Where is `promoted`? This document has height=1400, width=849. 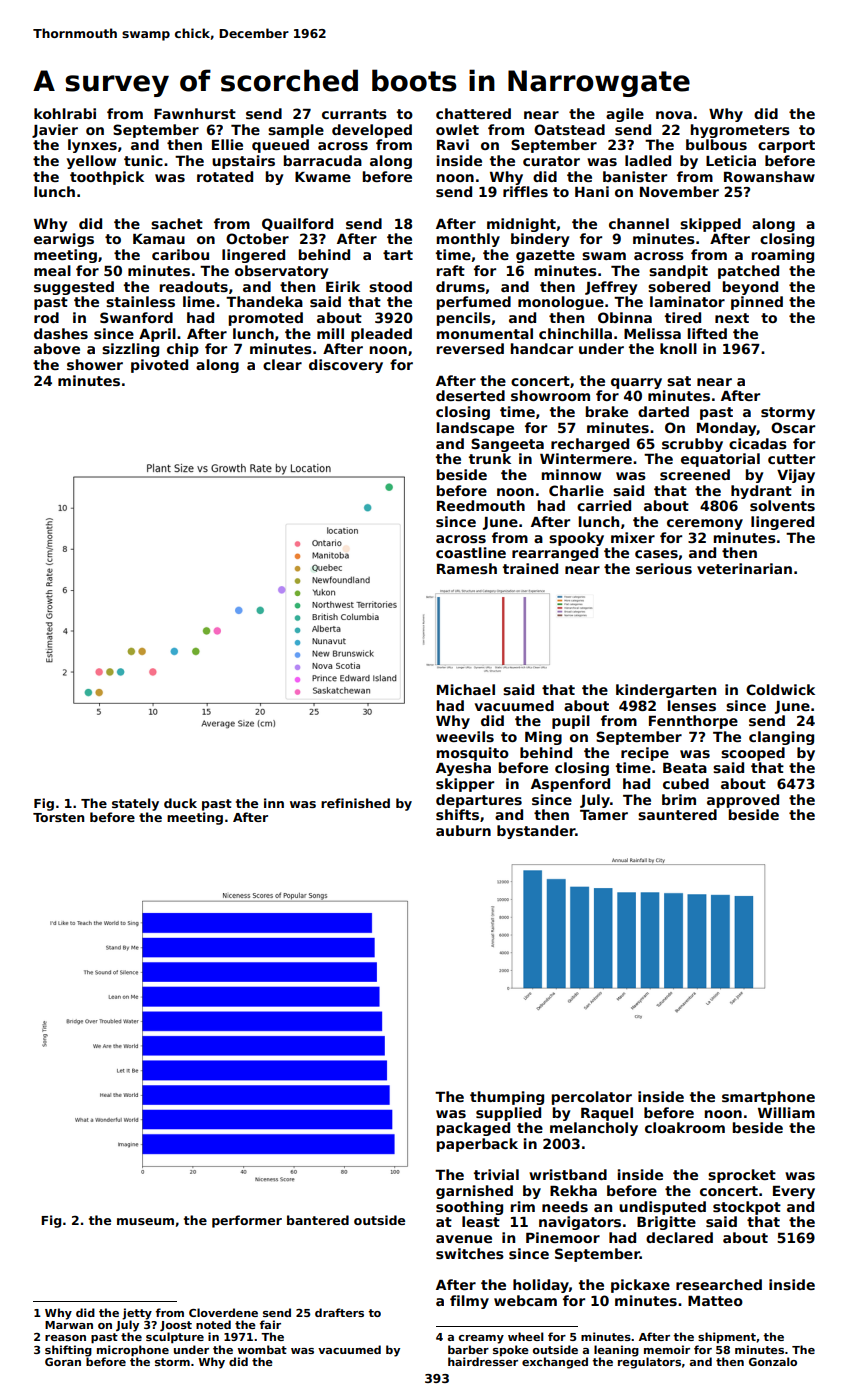
promoted is located at coordinates (265, 319).
